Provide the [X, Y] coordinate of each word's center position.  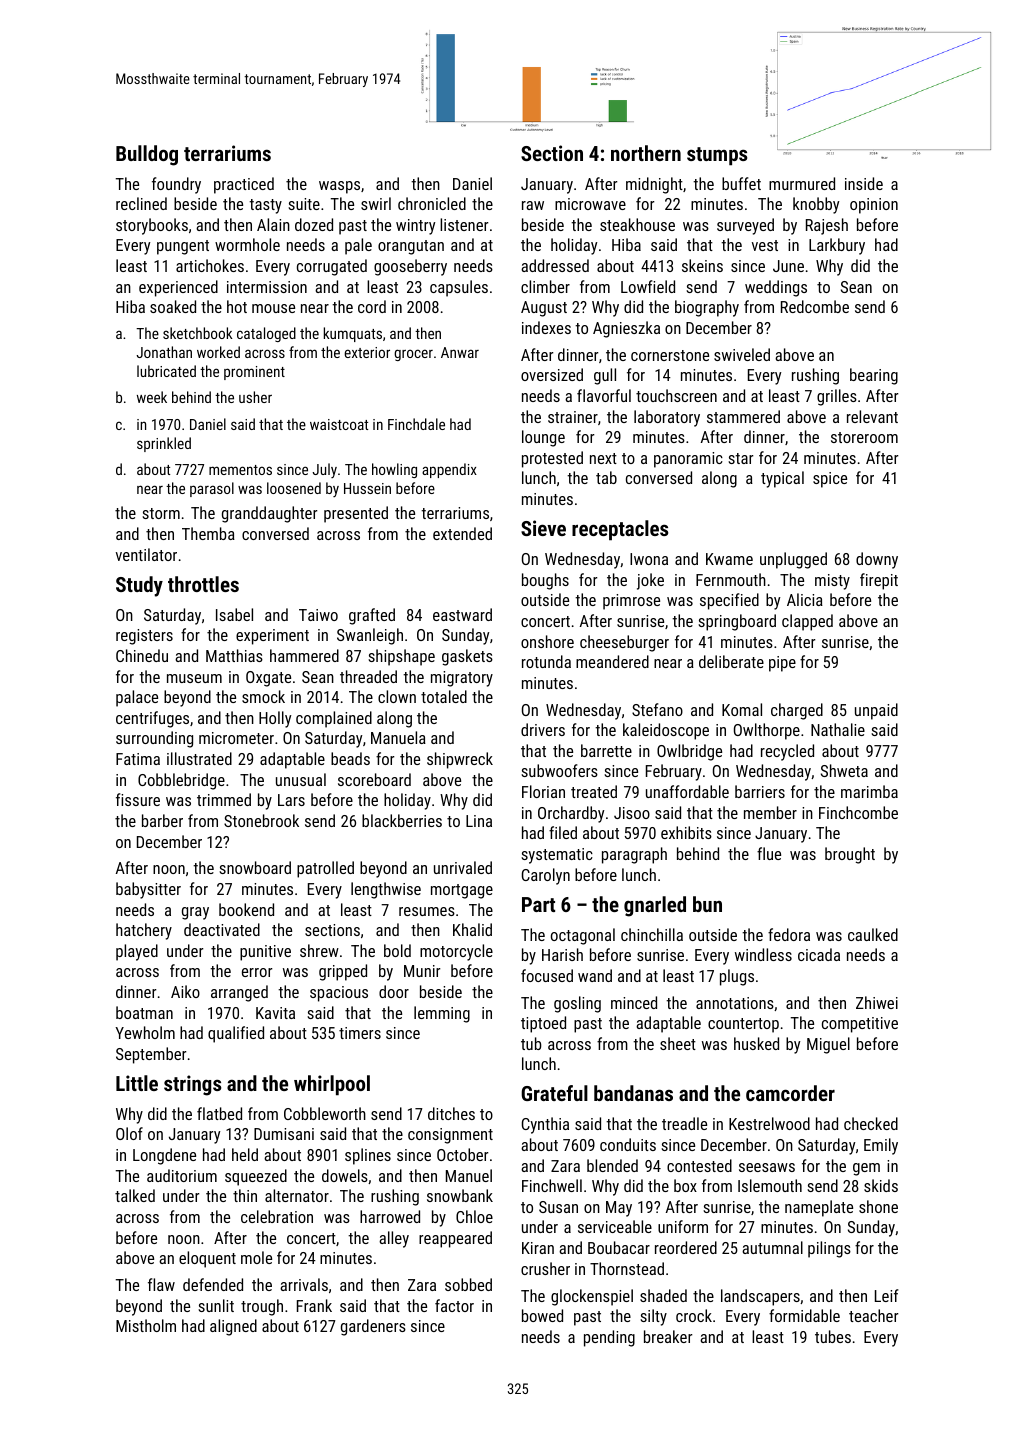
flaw [161, 1284]
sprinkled [164, 444]
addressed [555, 265]
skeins [702, 265]
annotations [735, 1003]
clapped [807, 622]
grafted [372, 616]
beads [350, 758]
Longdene [164, 1156]
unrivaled [463, 867]
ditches [451, 1113]
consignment [450, 1136]
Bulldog [147, 155]
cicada [819, 954]
